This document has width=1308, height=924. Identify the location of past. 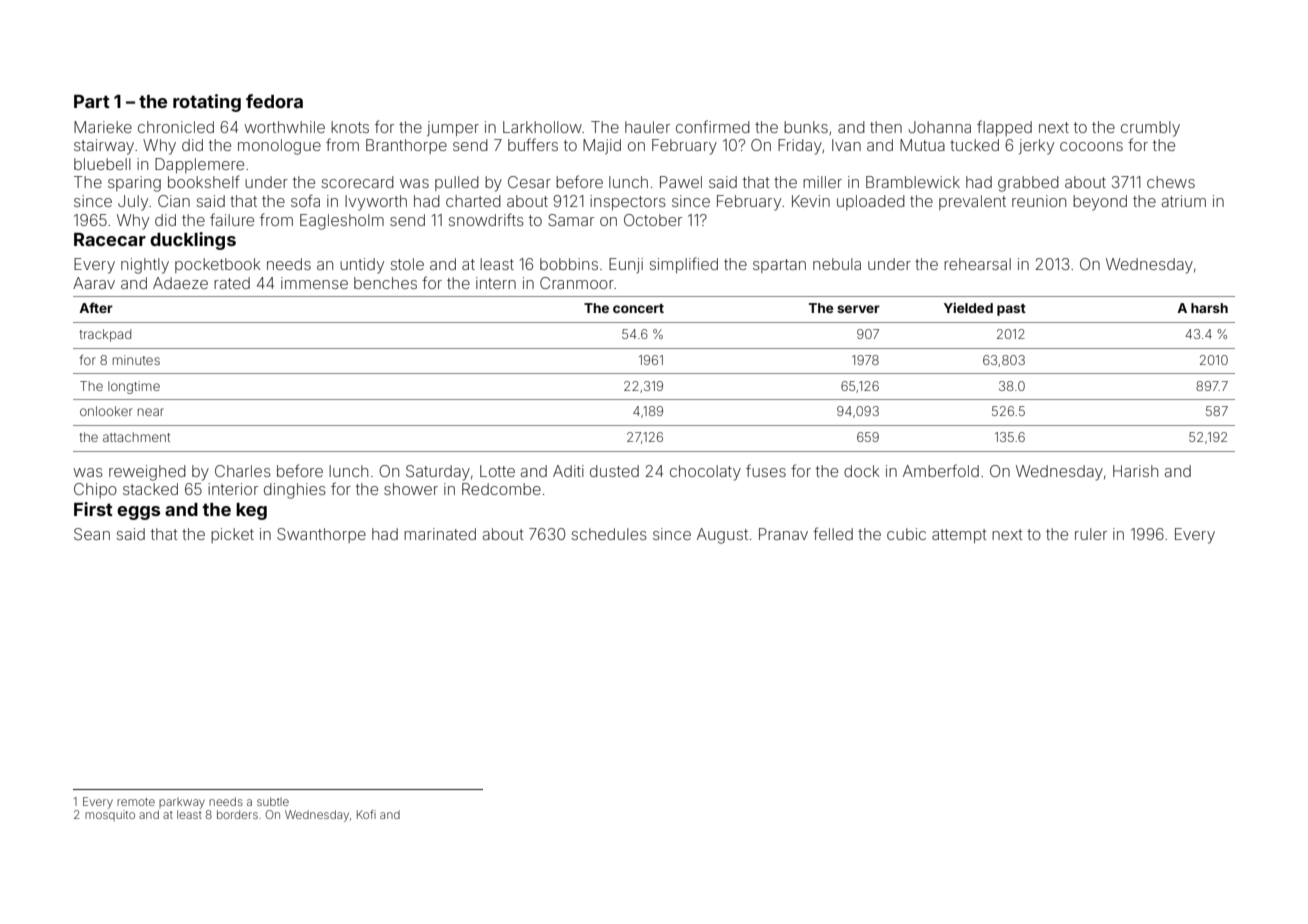
(1011, 310).
